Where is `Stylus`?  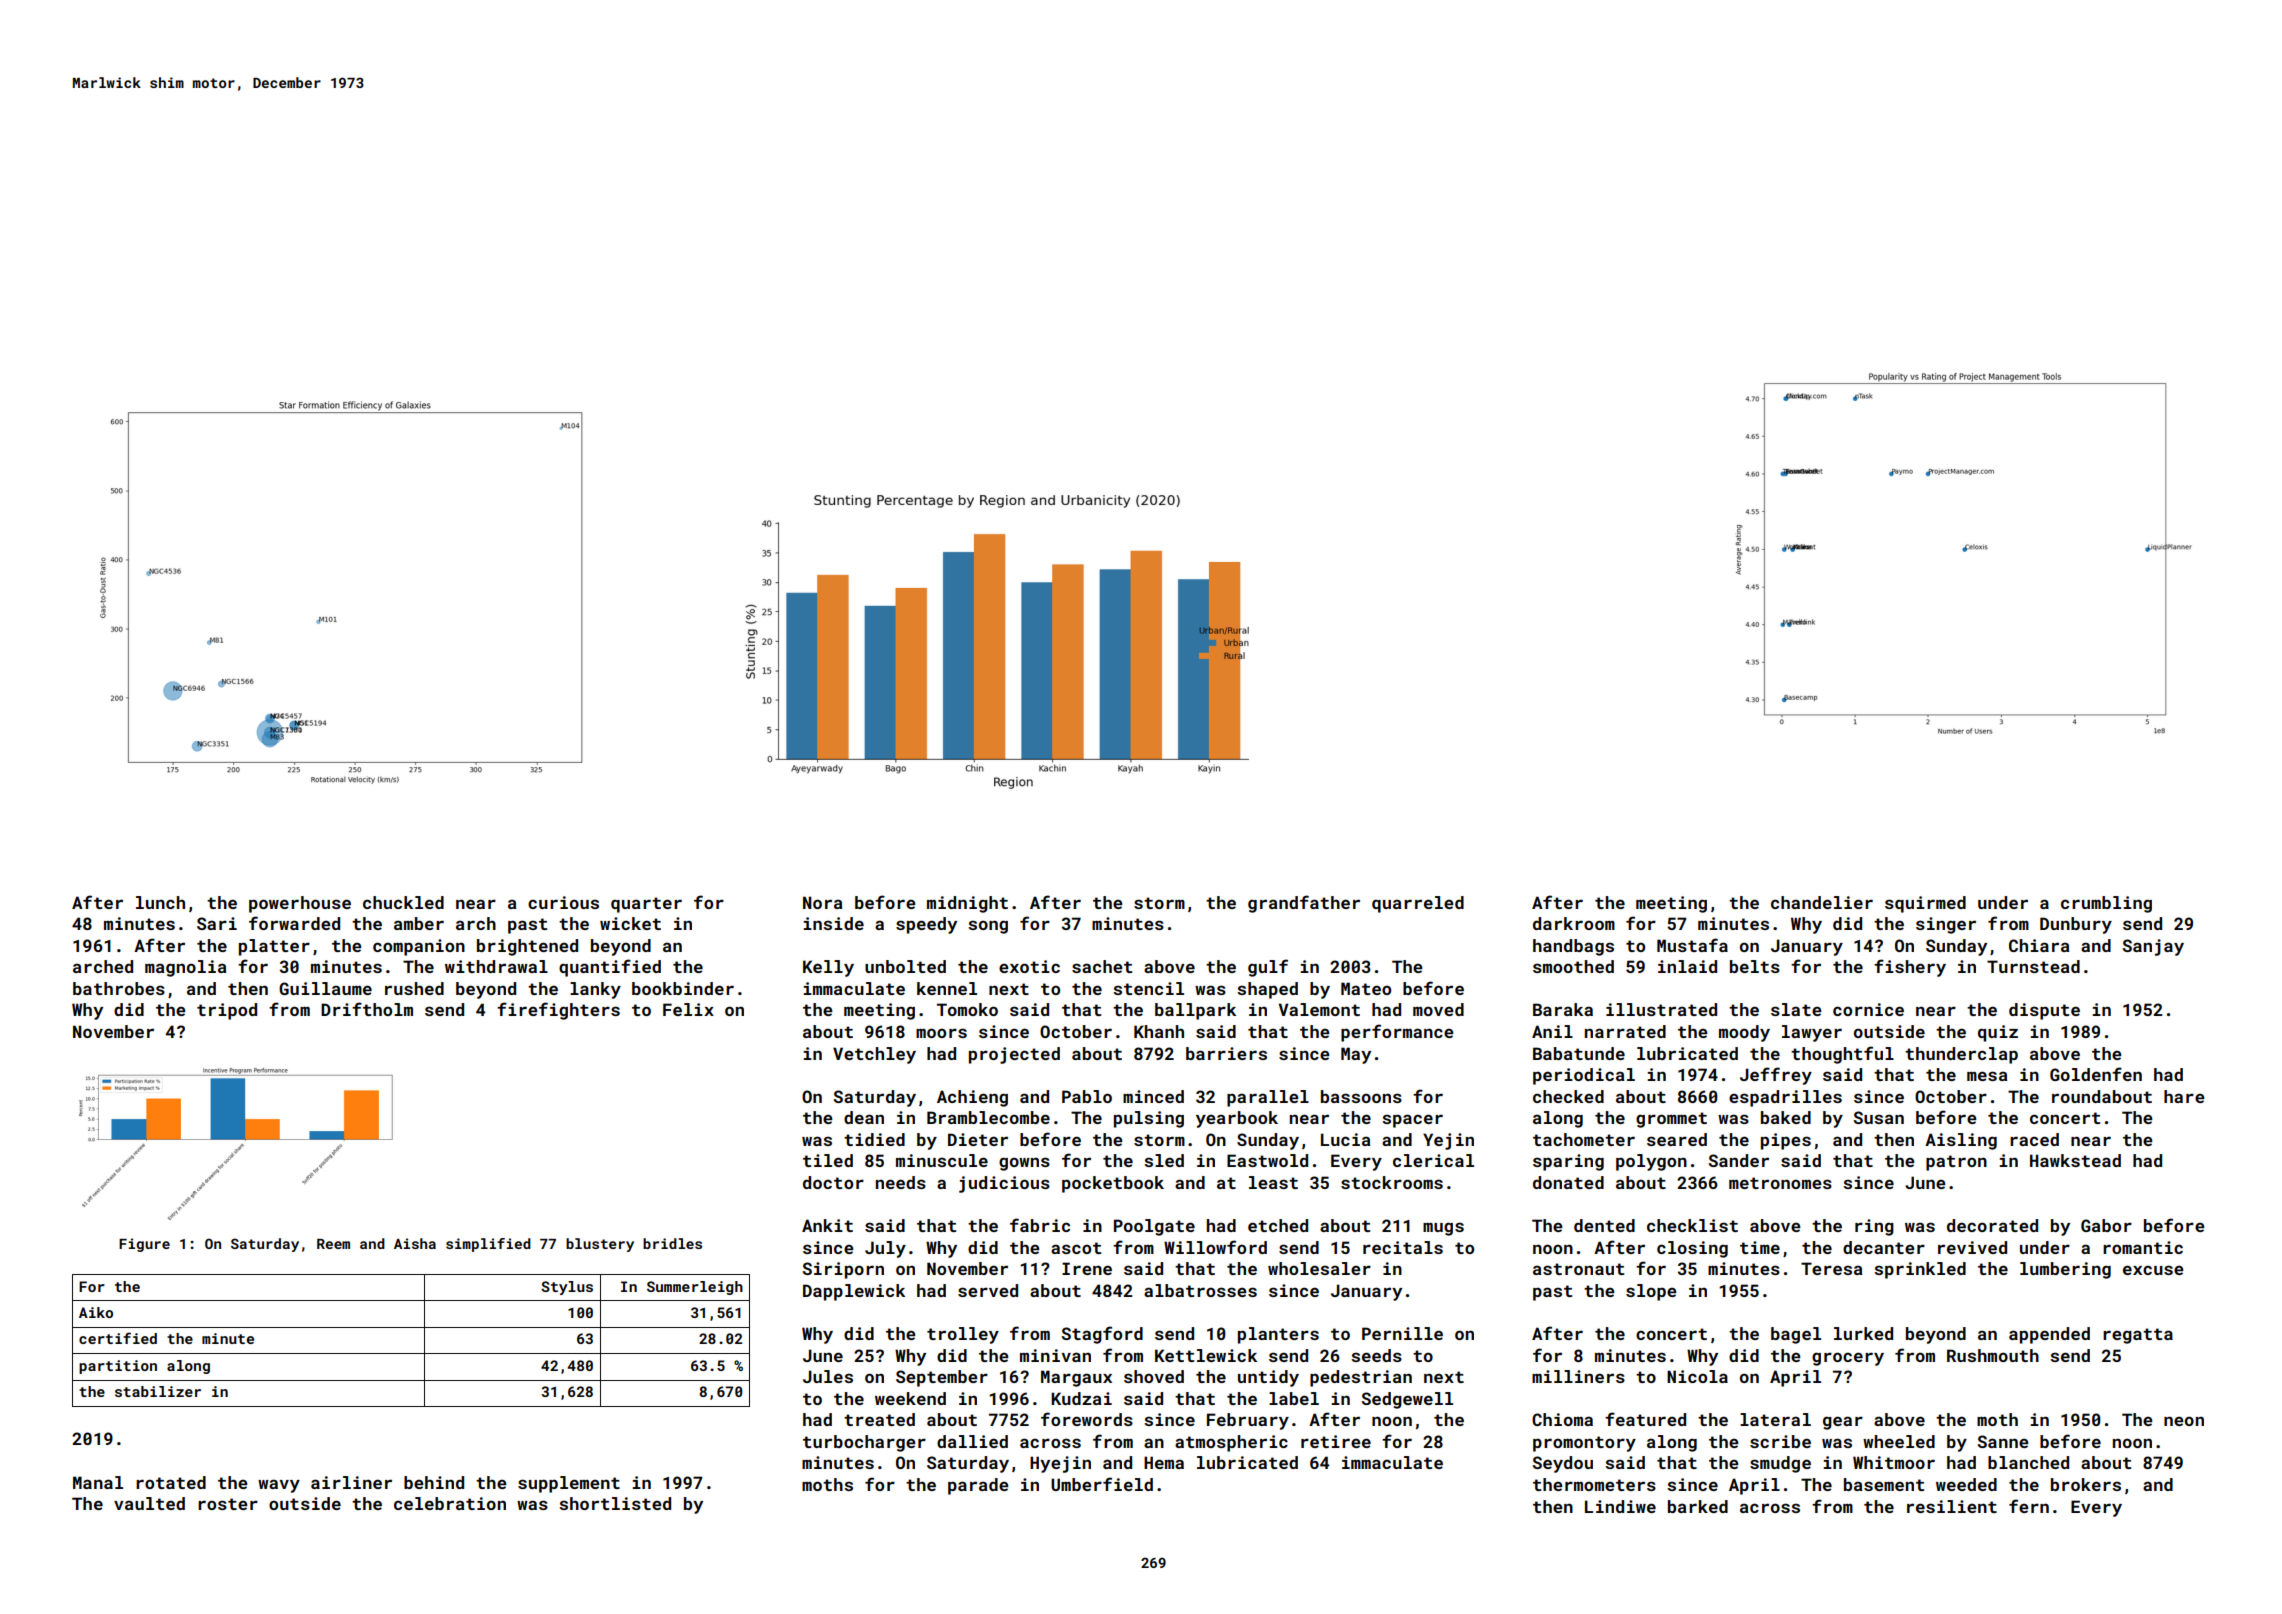
Stylus is located at coordinates (567, 1288).
